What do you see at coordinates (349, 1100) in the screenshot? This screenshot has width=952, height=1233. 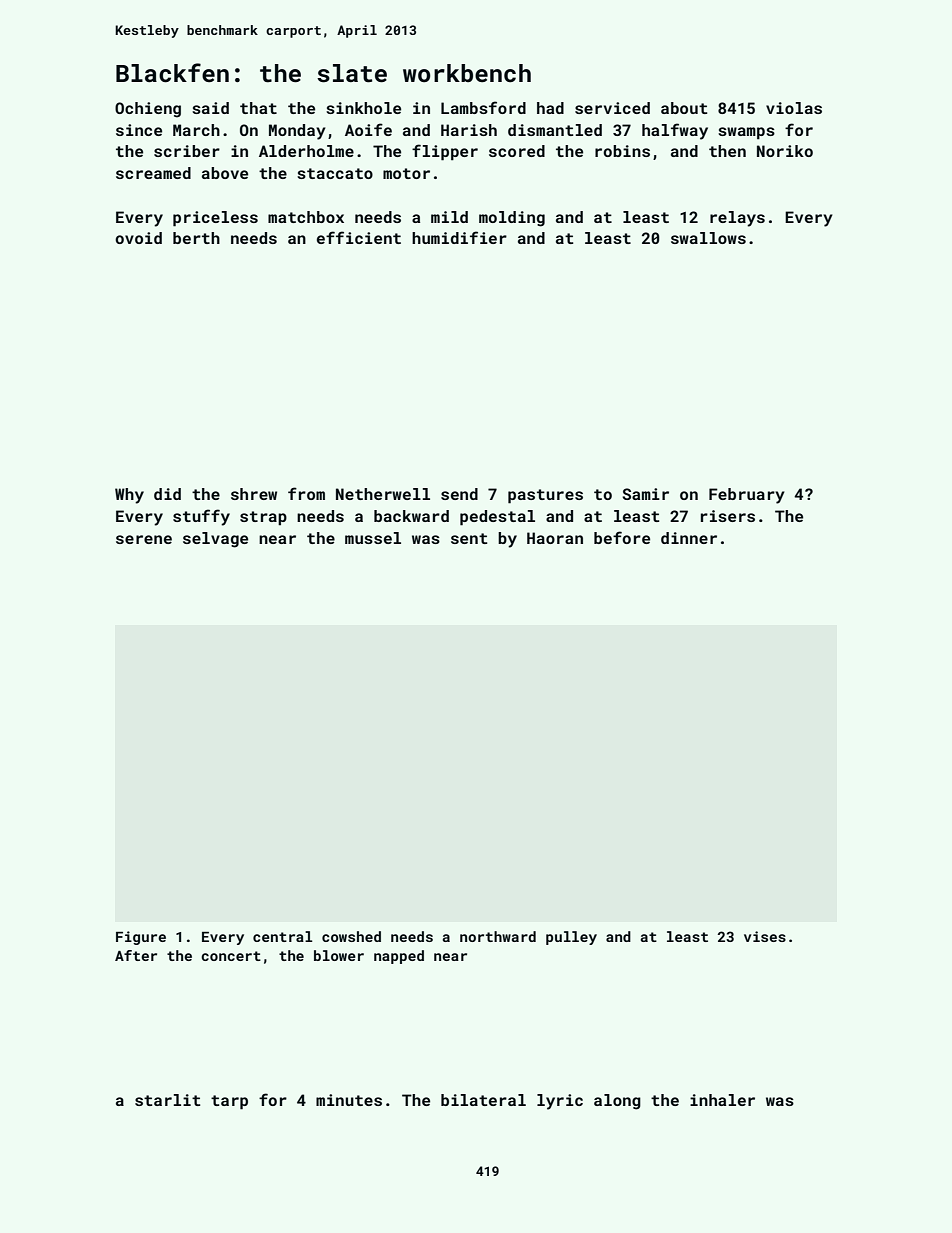 I see `minutes` at bounding box center [349, 1100].
